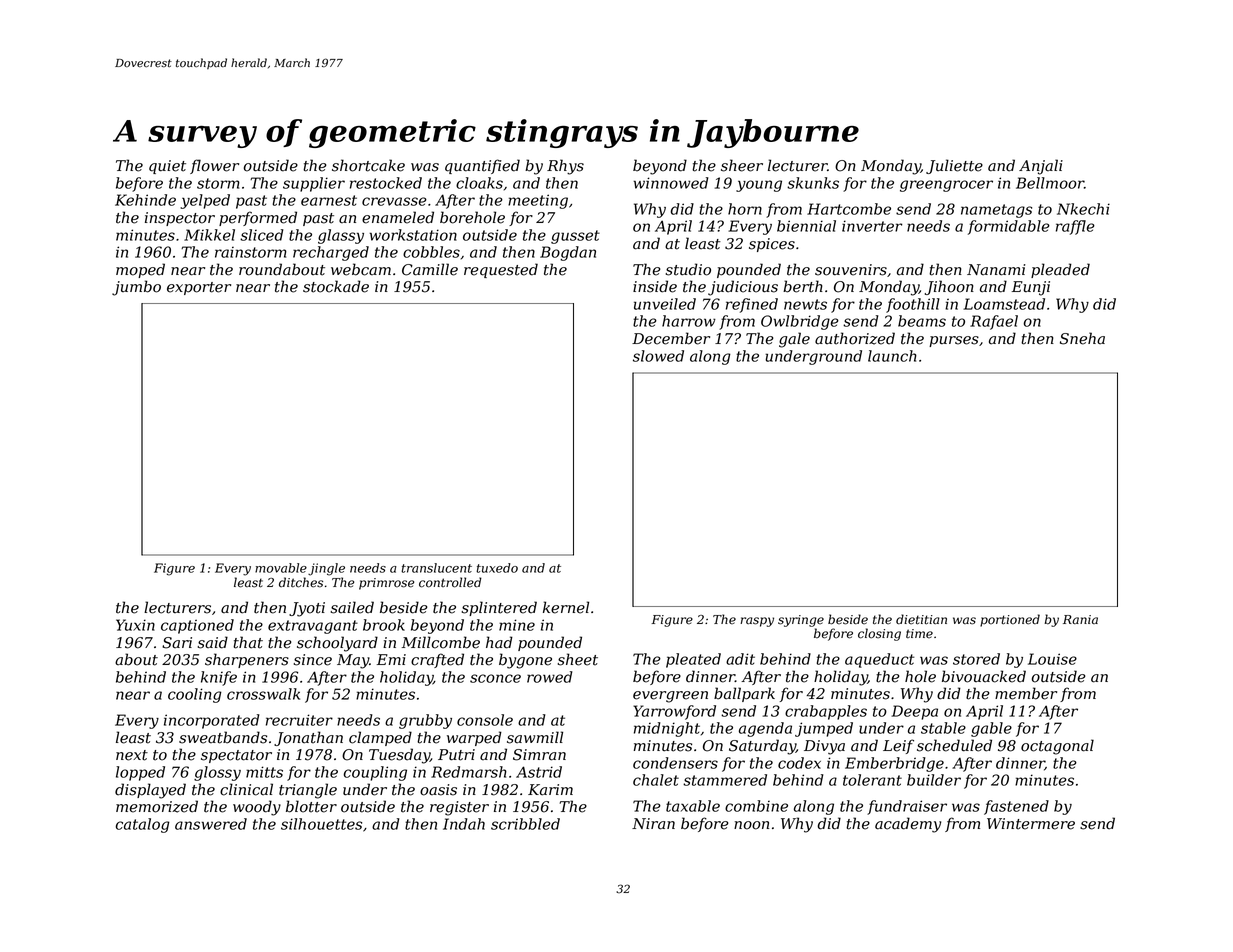  I want to click on inside, so click(655, 286).
